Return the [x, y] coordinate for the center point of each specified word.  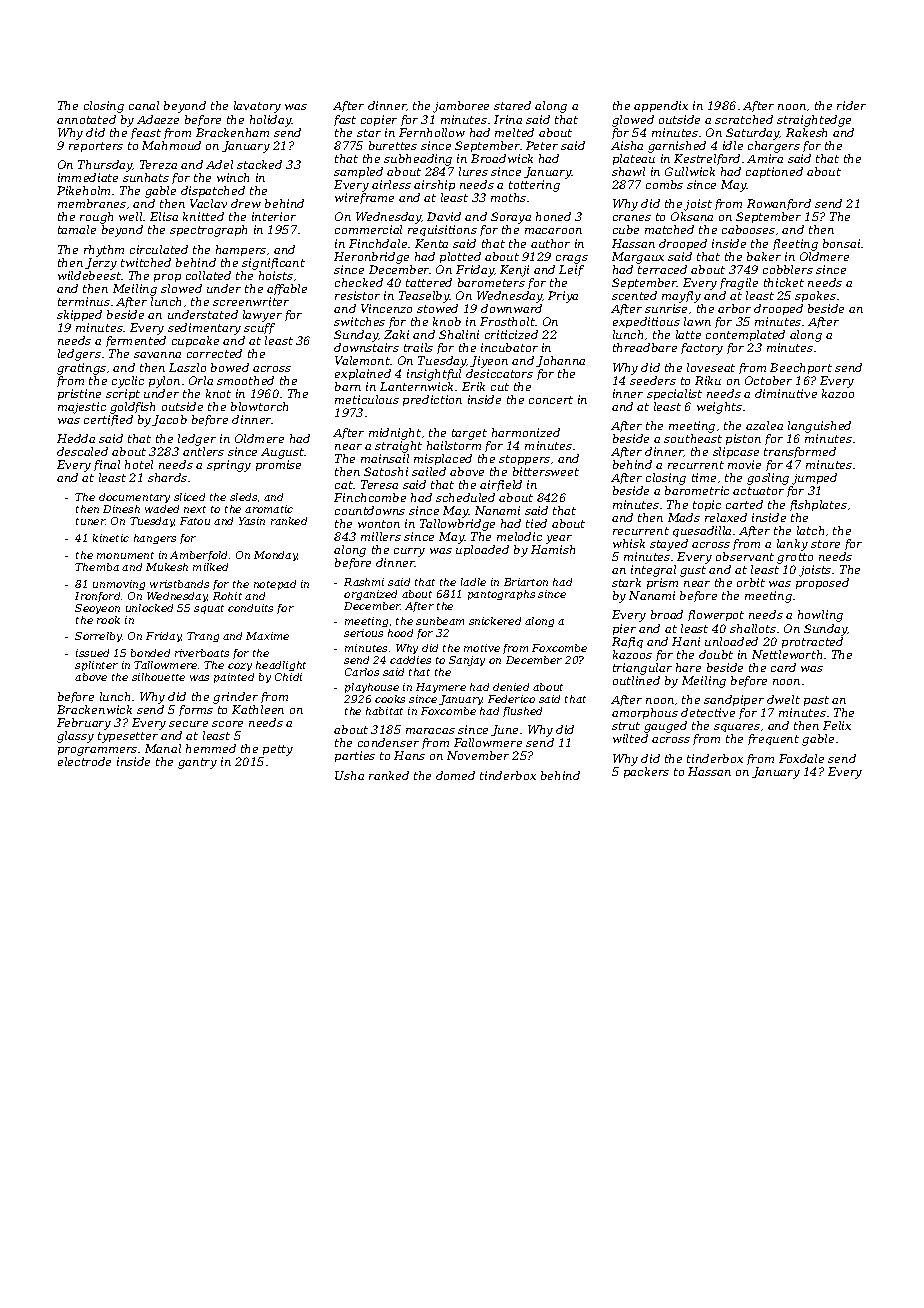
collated [208, 275]
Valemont [362, 360]
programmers [97, 751]
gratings [81, 369]
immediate [88, 177]
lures [473, 171]
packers [646, 772]
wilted [630, 738]
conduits [250, 608]
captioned [774, 172]
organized [370, 595]
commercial [368, 229]
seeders [653, 380]
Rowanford [779, 204]
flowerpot [716, 615]
